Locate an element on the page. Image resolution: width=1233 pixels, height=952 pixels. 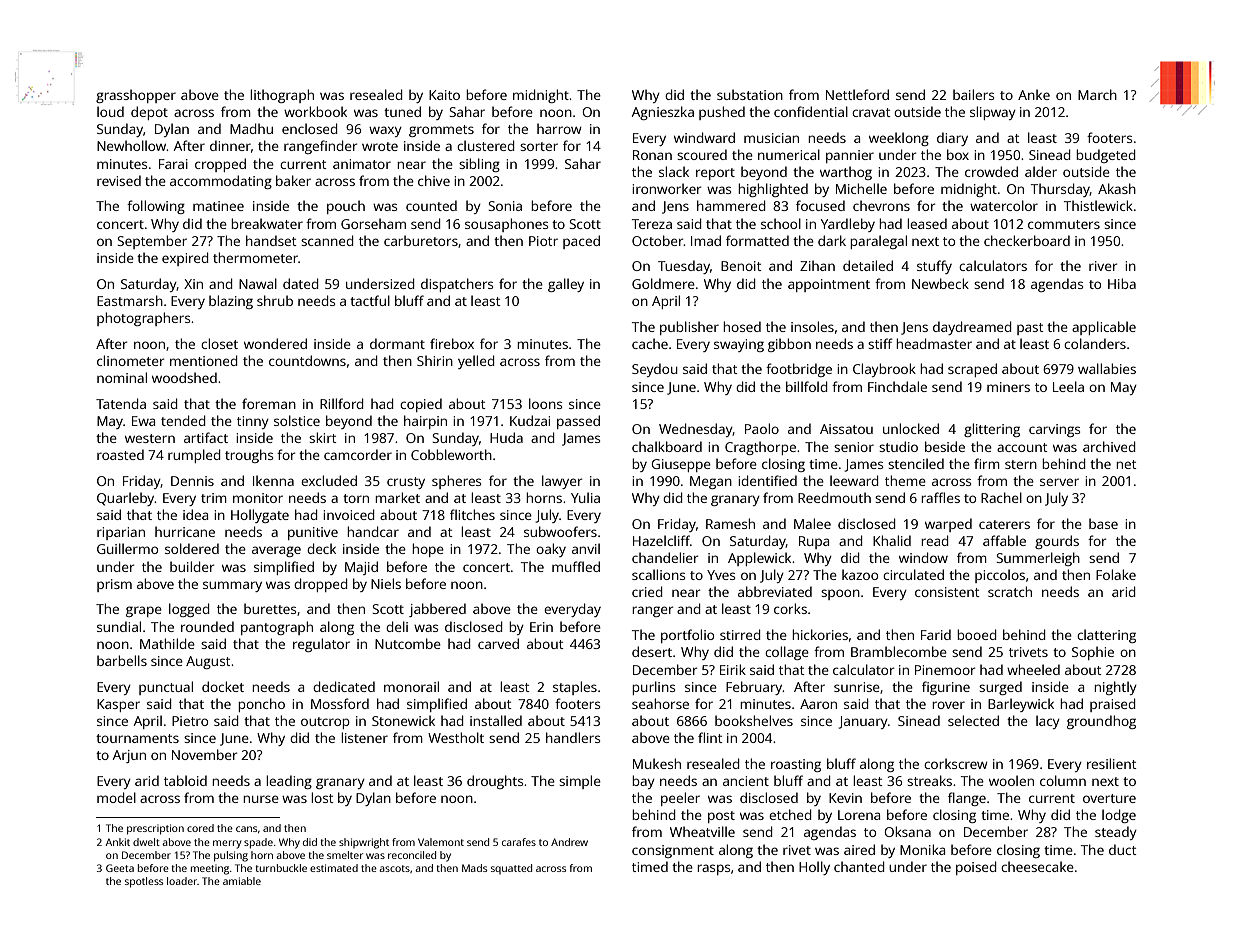
Quarleby is located at coordinates (126, 499).
